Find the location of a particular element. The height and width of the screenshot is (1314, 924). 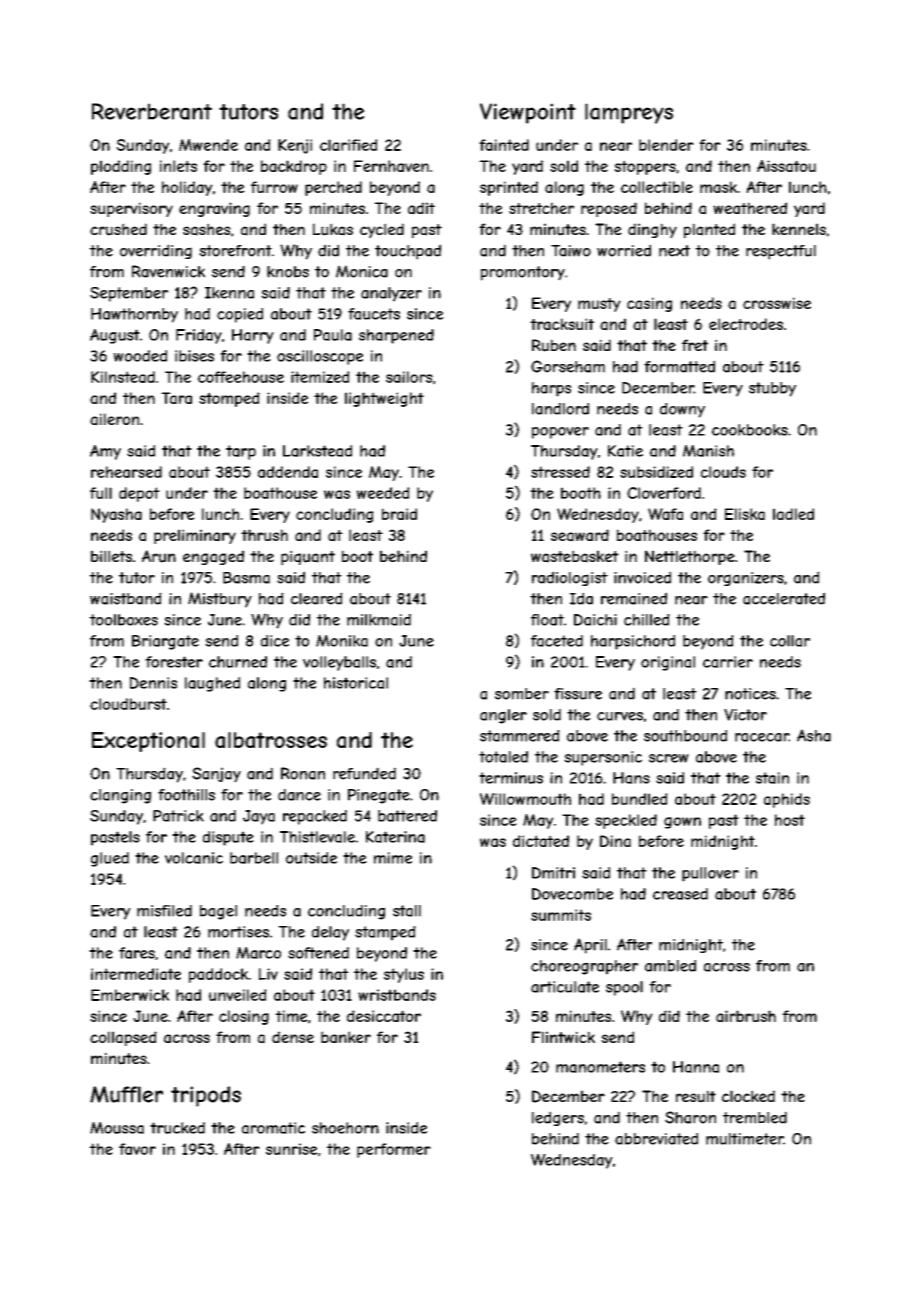

shoehorn is located at coordinates (345, 1128).
